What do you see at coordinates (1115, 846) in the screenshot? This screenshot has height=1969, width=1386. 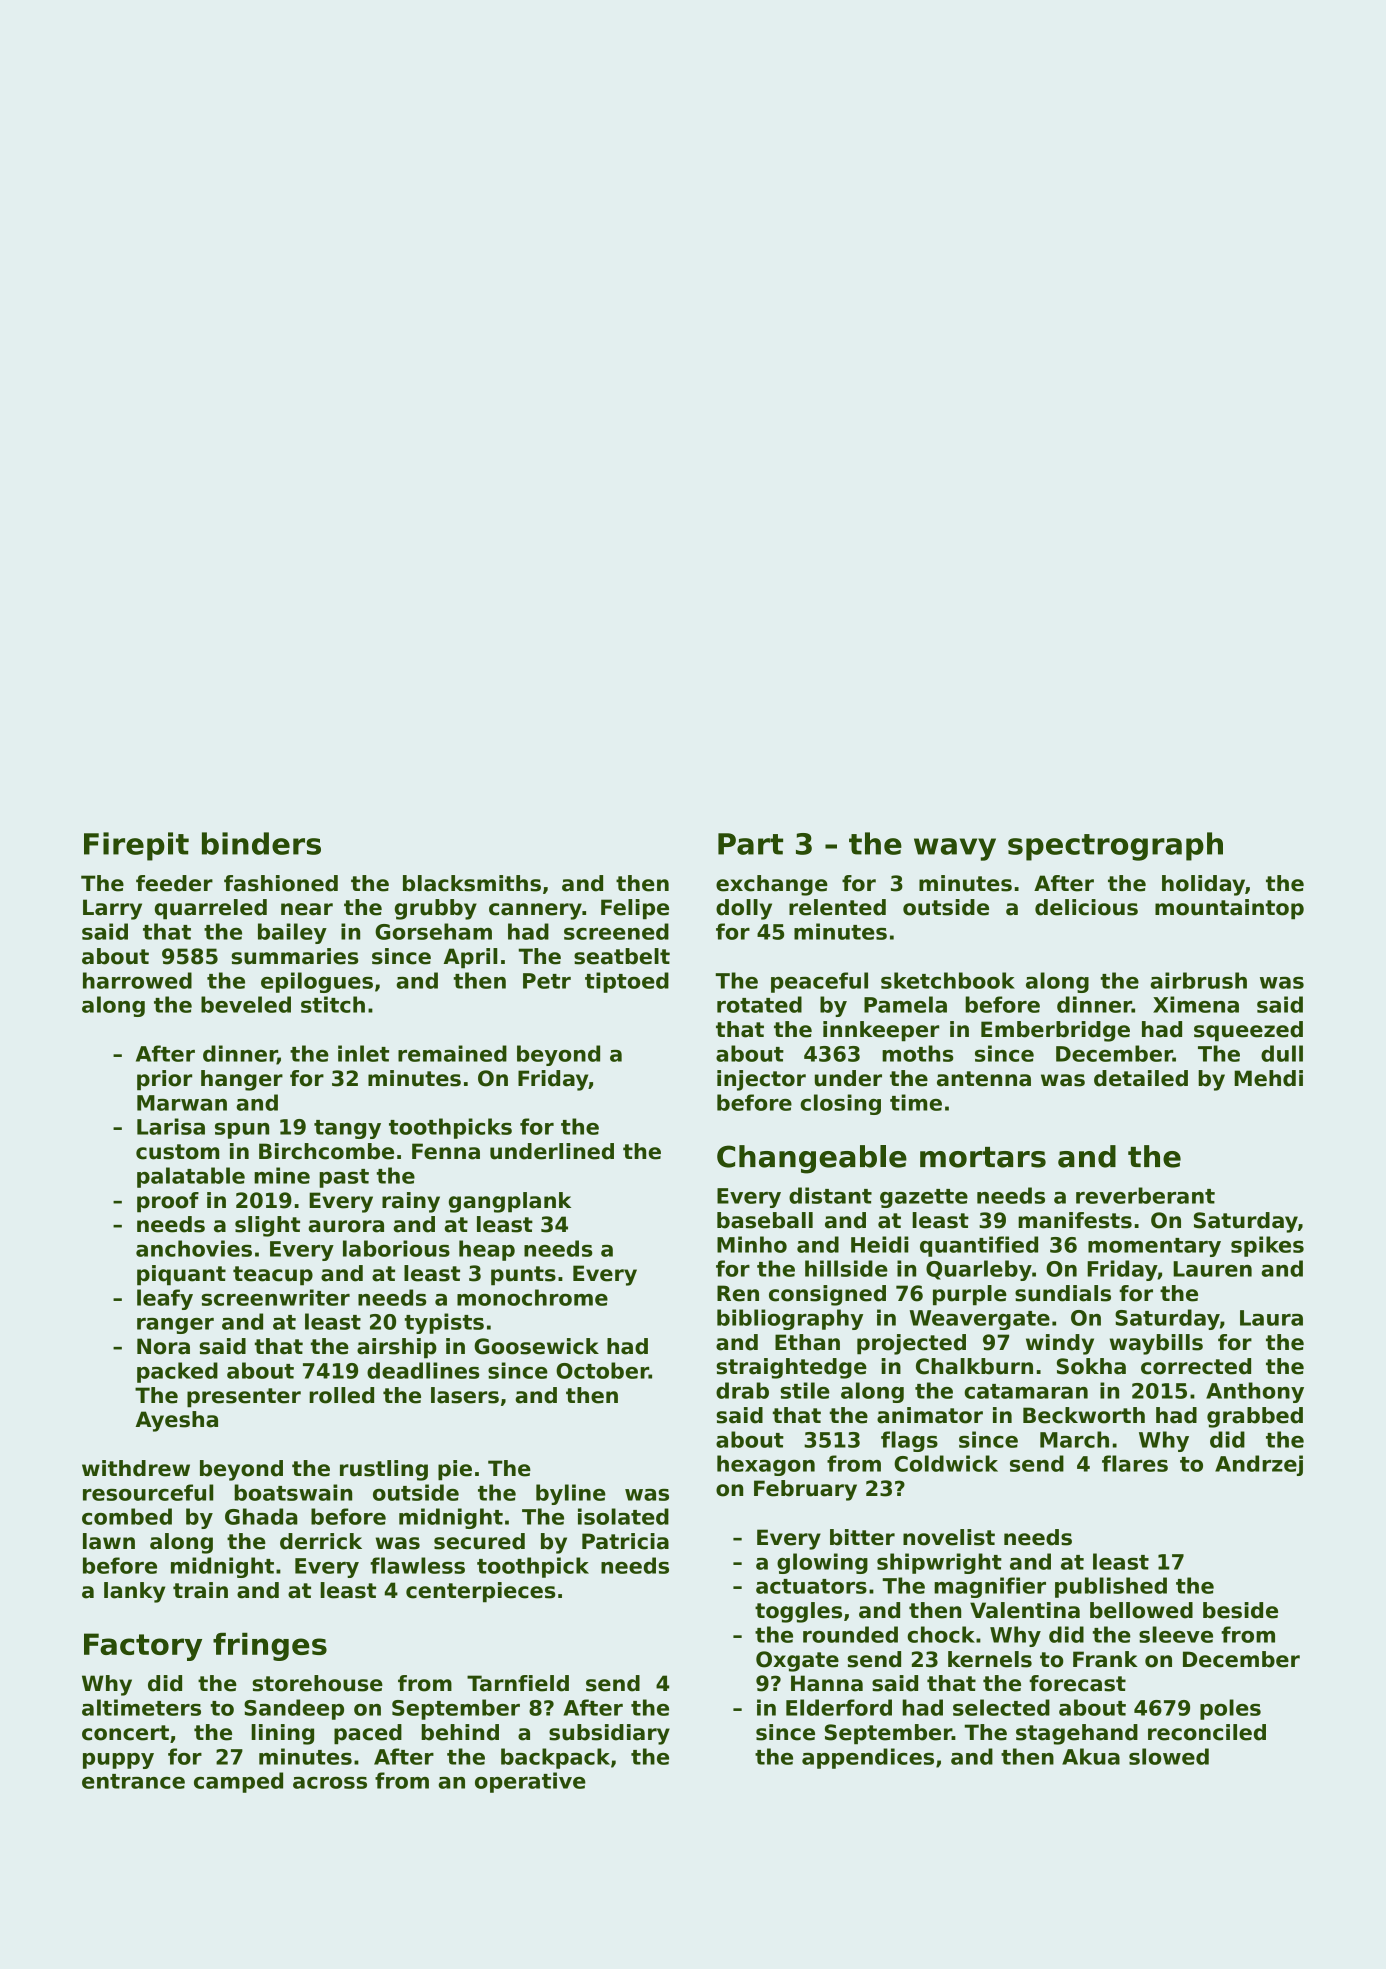 I see `spectrograph` at bounding box center [1115, 846].
